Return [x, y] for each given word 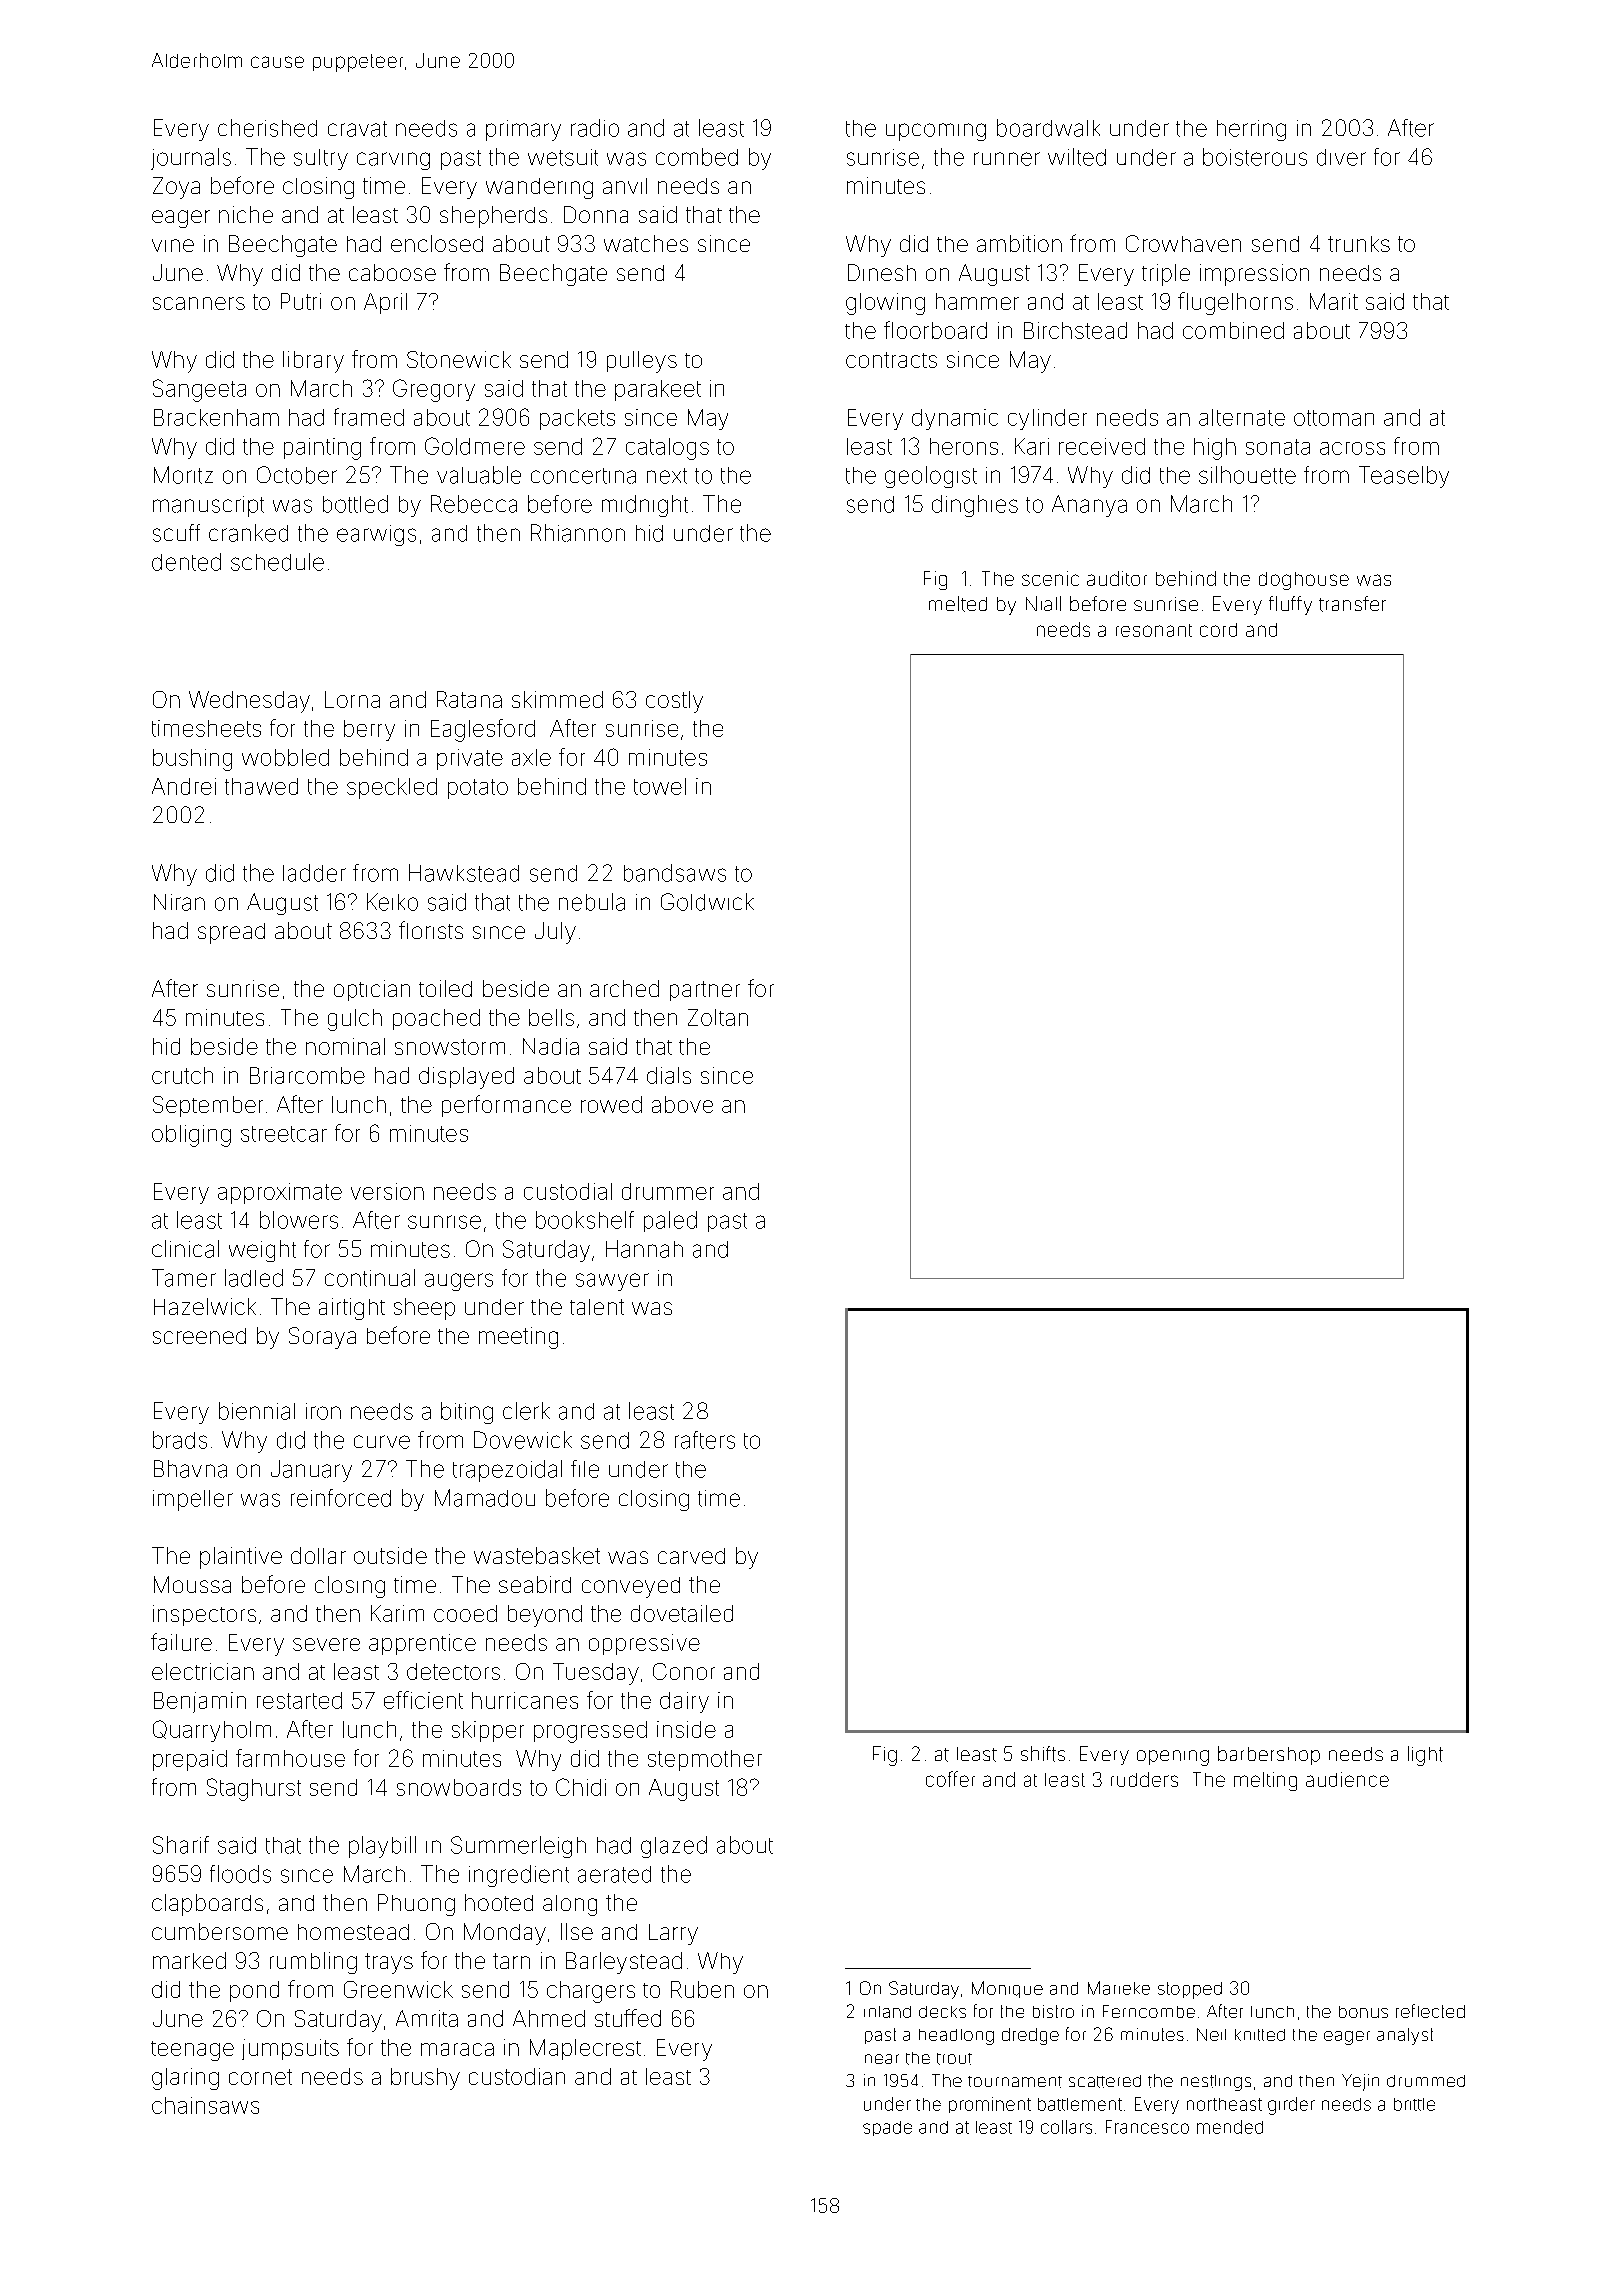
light [1425, 1756]
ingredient [519, 1876]
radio [595, 128]
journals [191, 159]
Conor [684, 1671]
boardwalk [1048, 128]
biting [467, 1413]
